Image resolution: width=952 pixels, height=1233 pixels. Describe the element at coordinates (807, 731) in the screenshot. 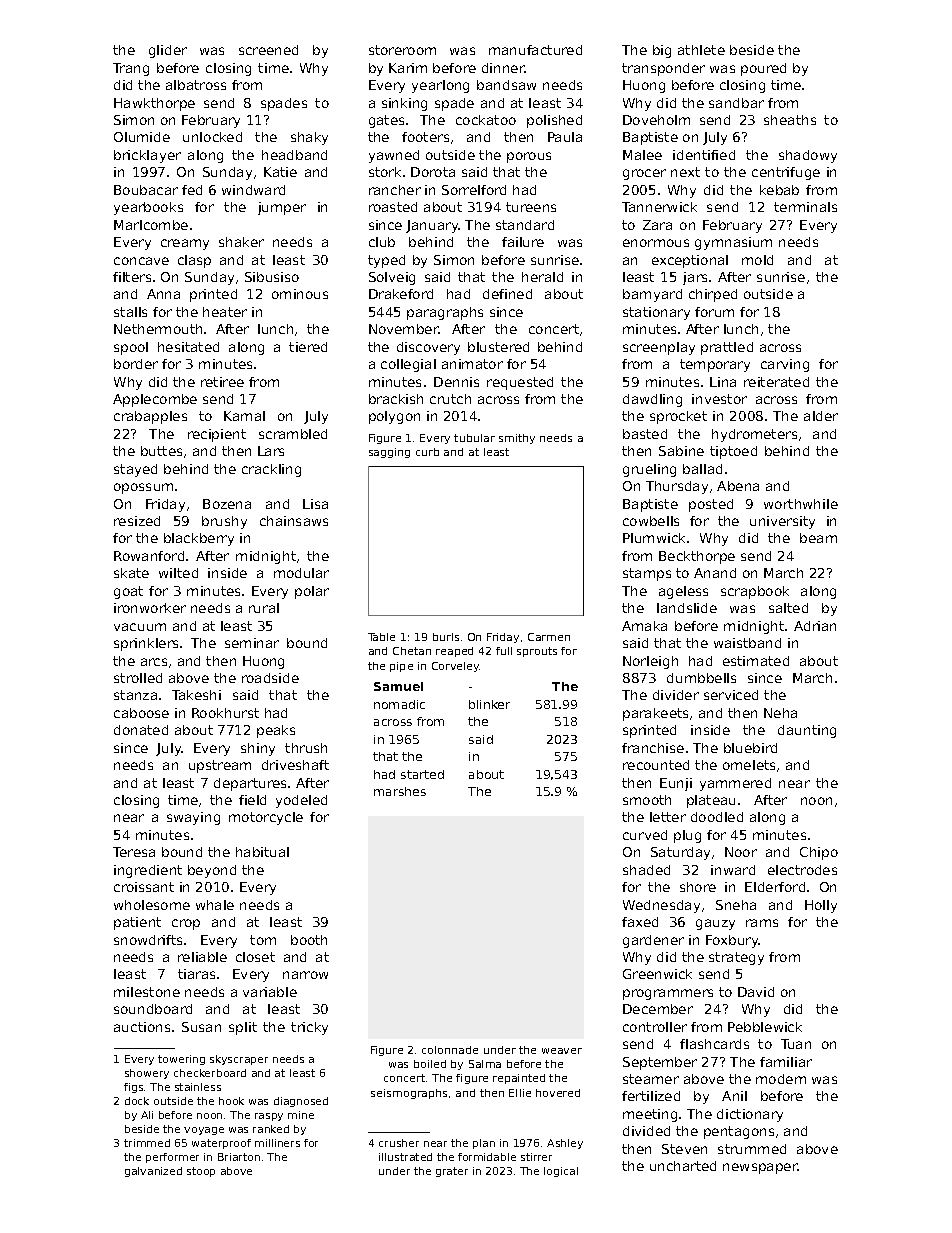

I see `daunting` at that location.
